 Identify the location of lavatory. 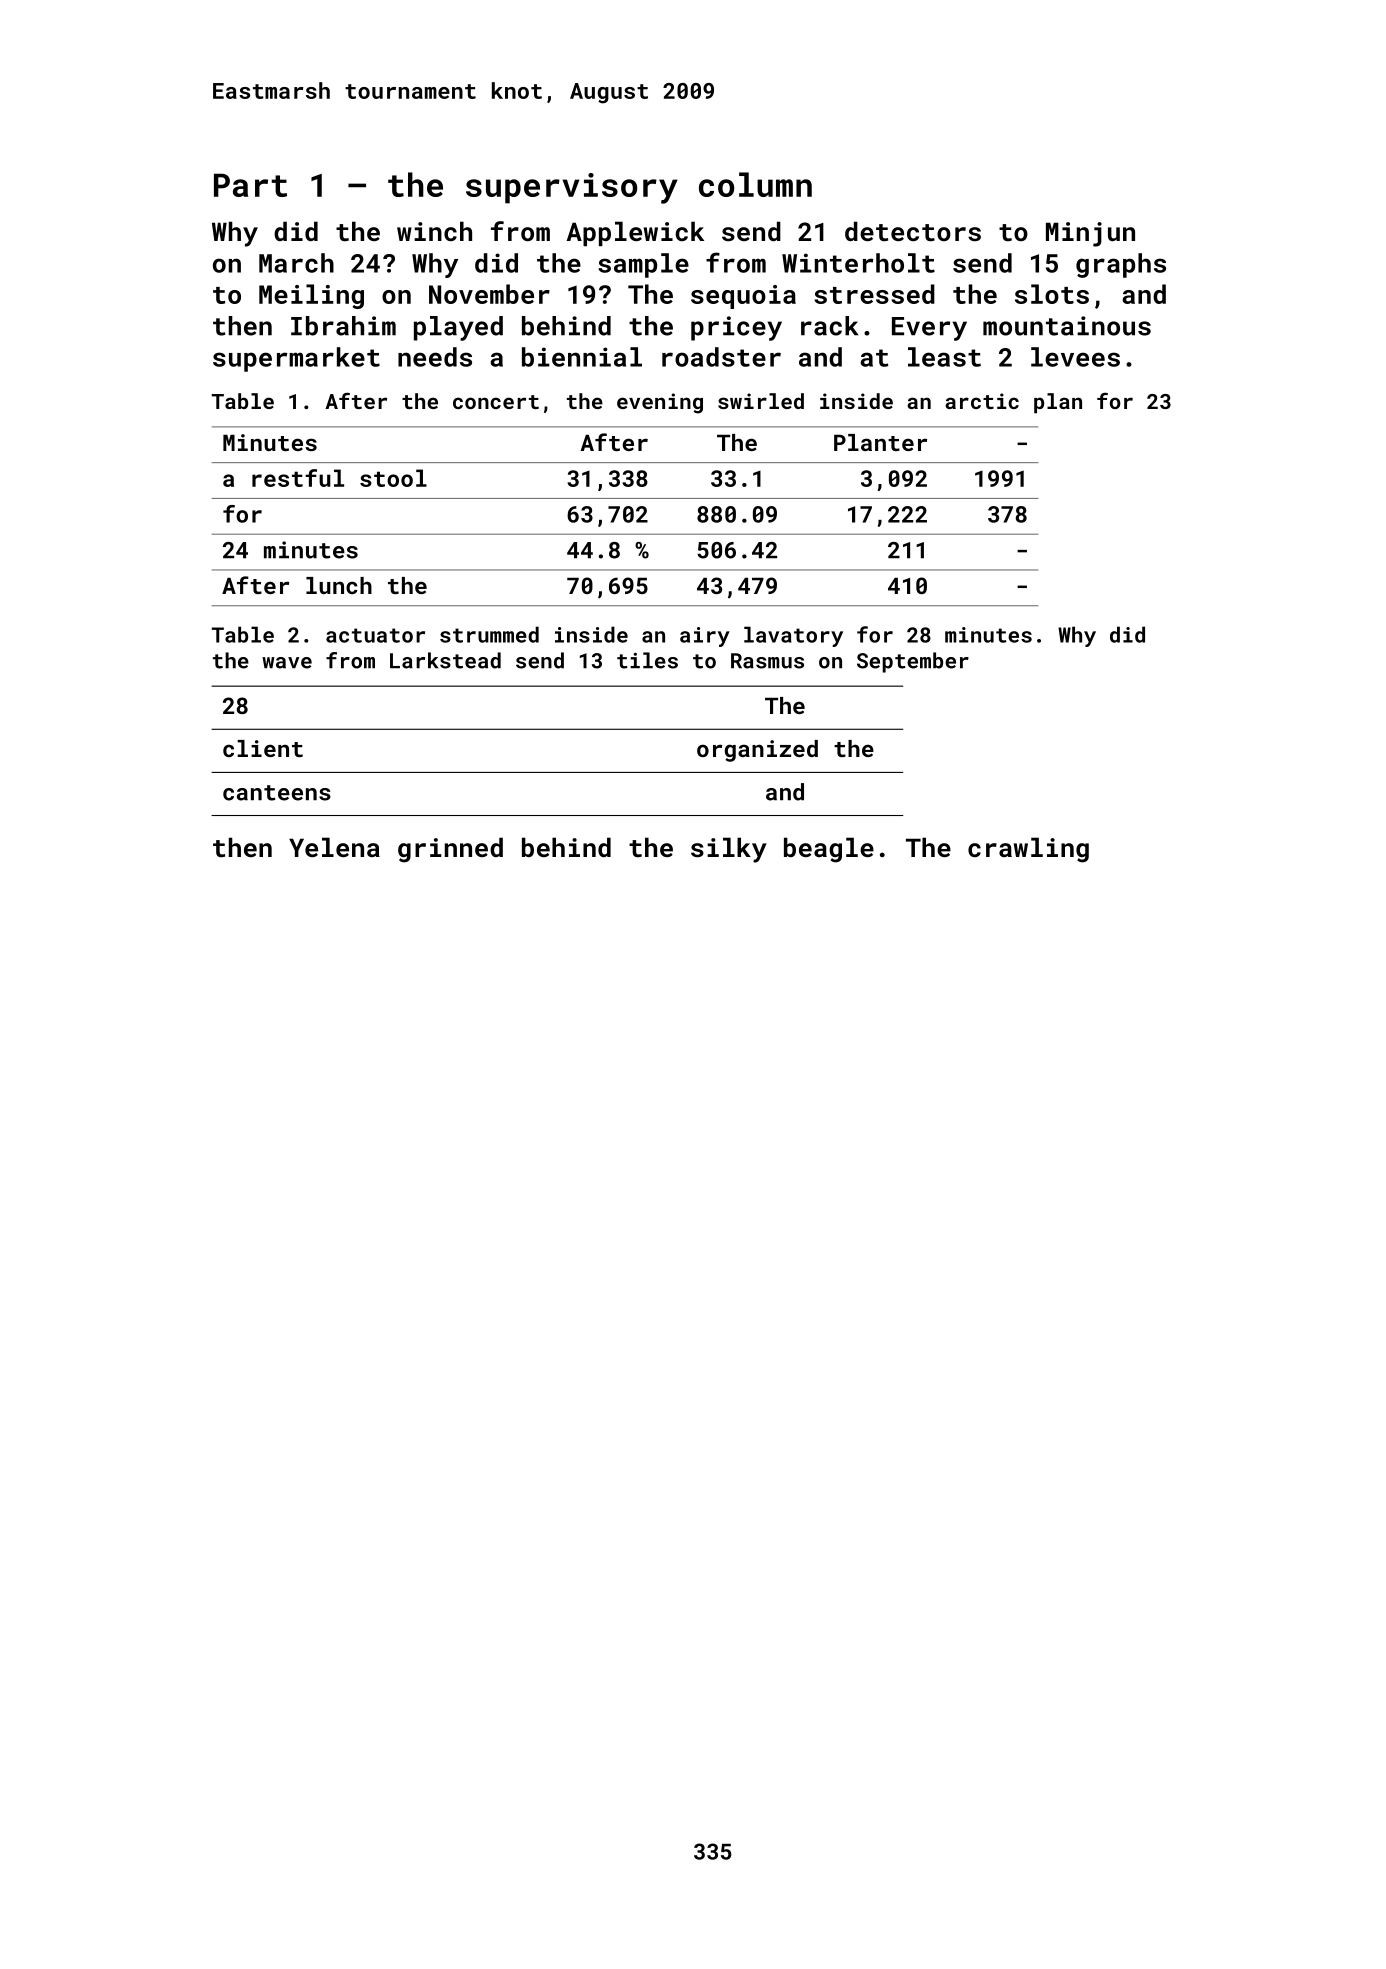
(793, 636).
